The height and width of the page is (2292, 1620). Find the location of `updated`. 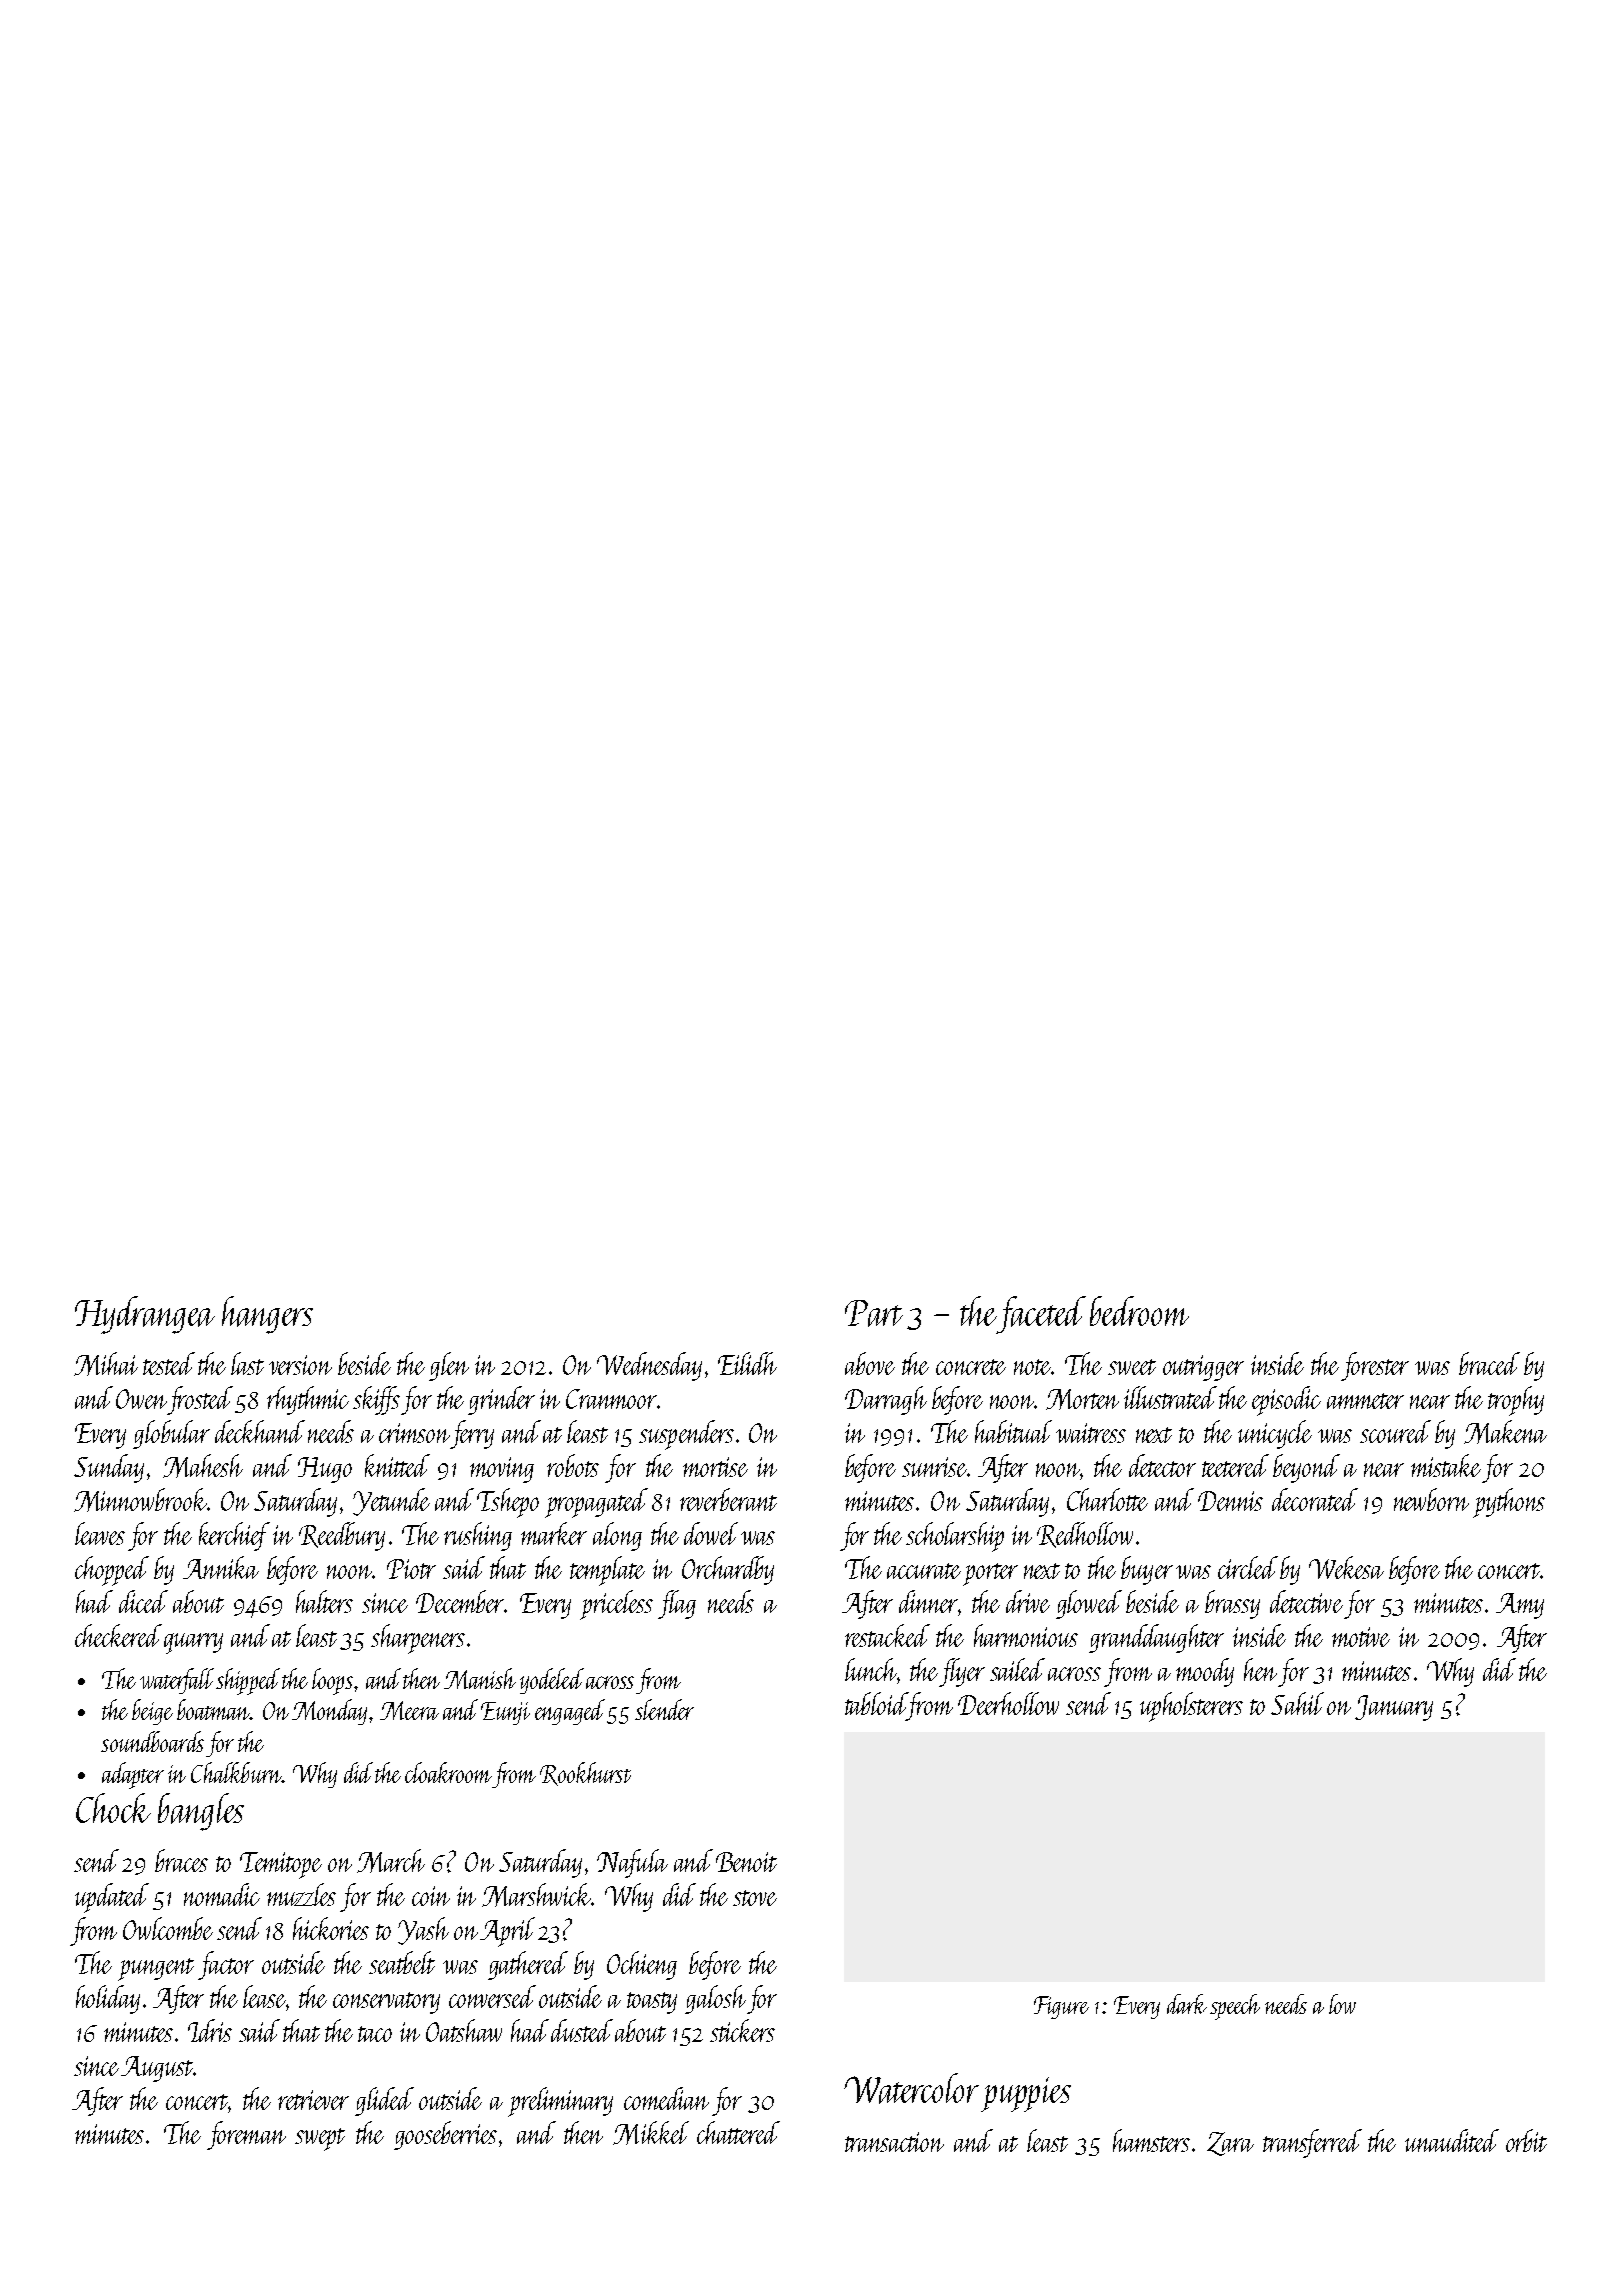

updated is located at coordinates (112, 1898).
